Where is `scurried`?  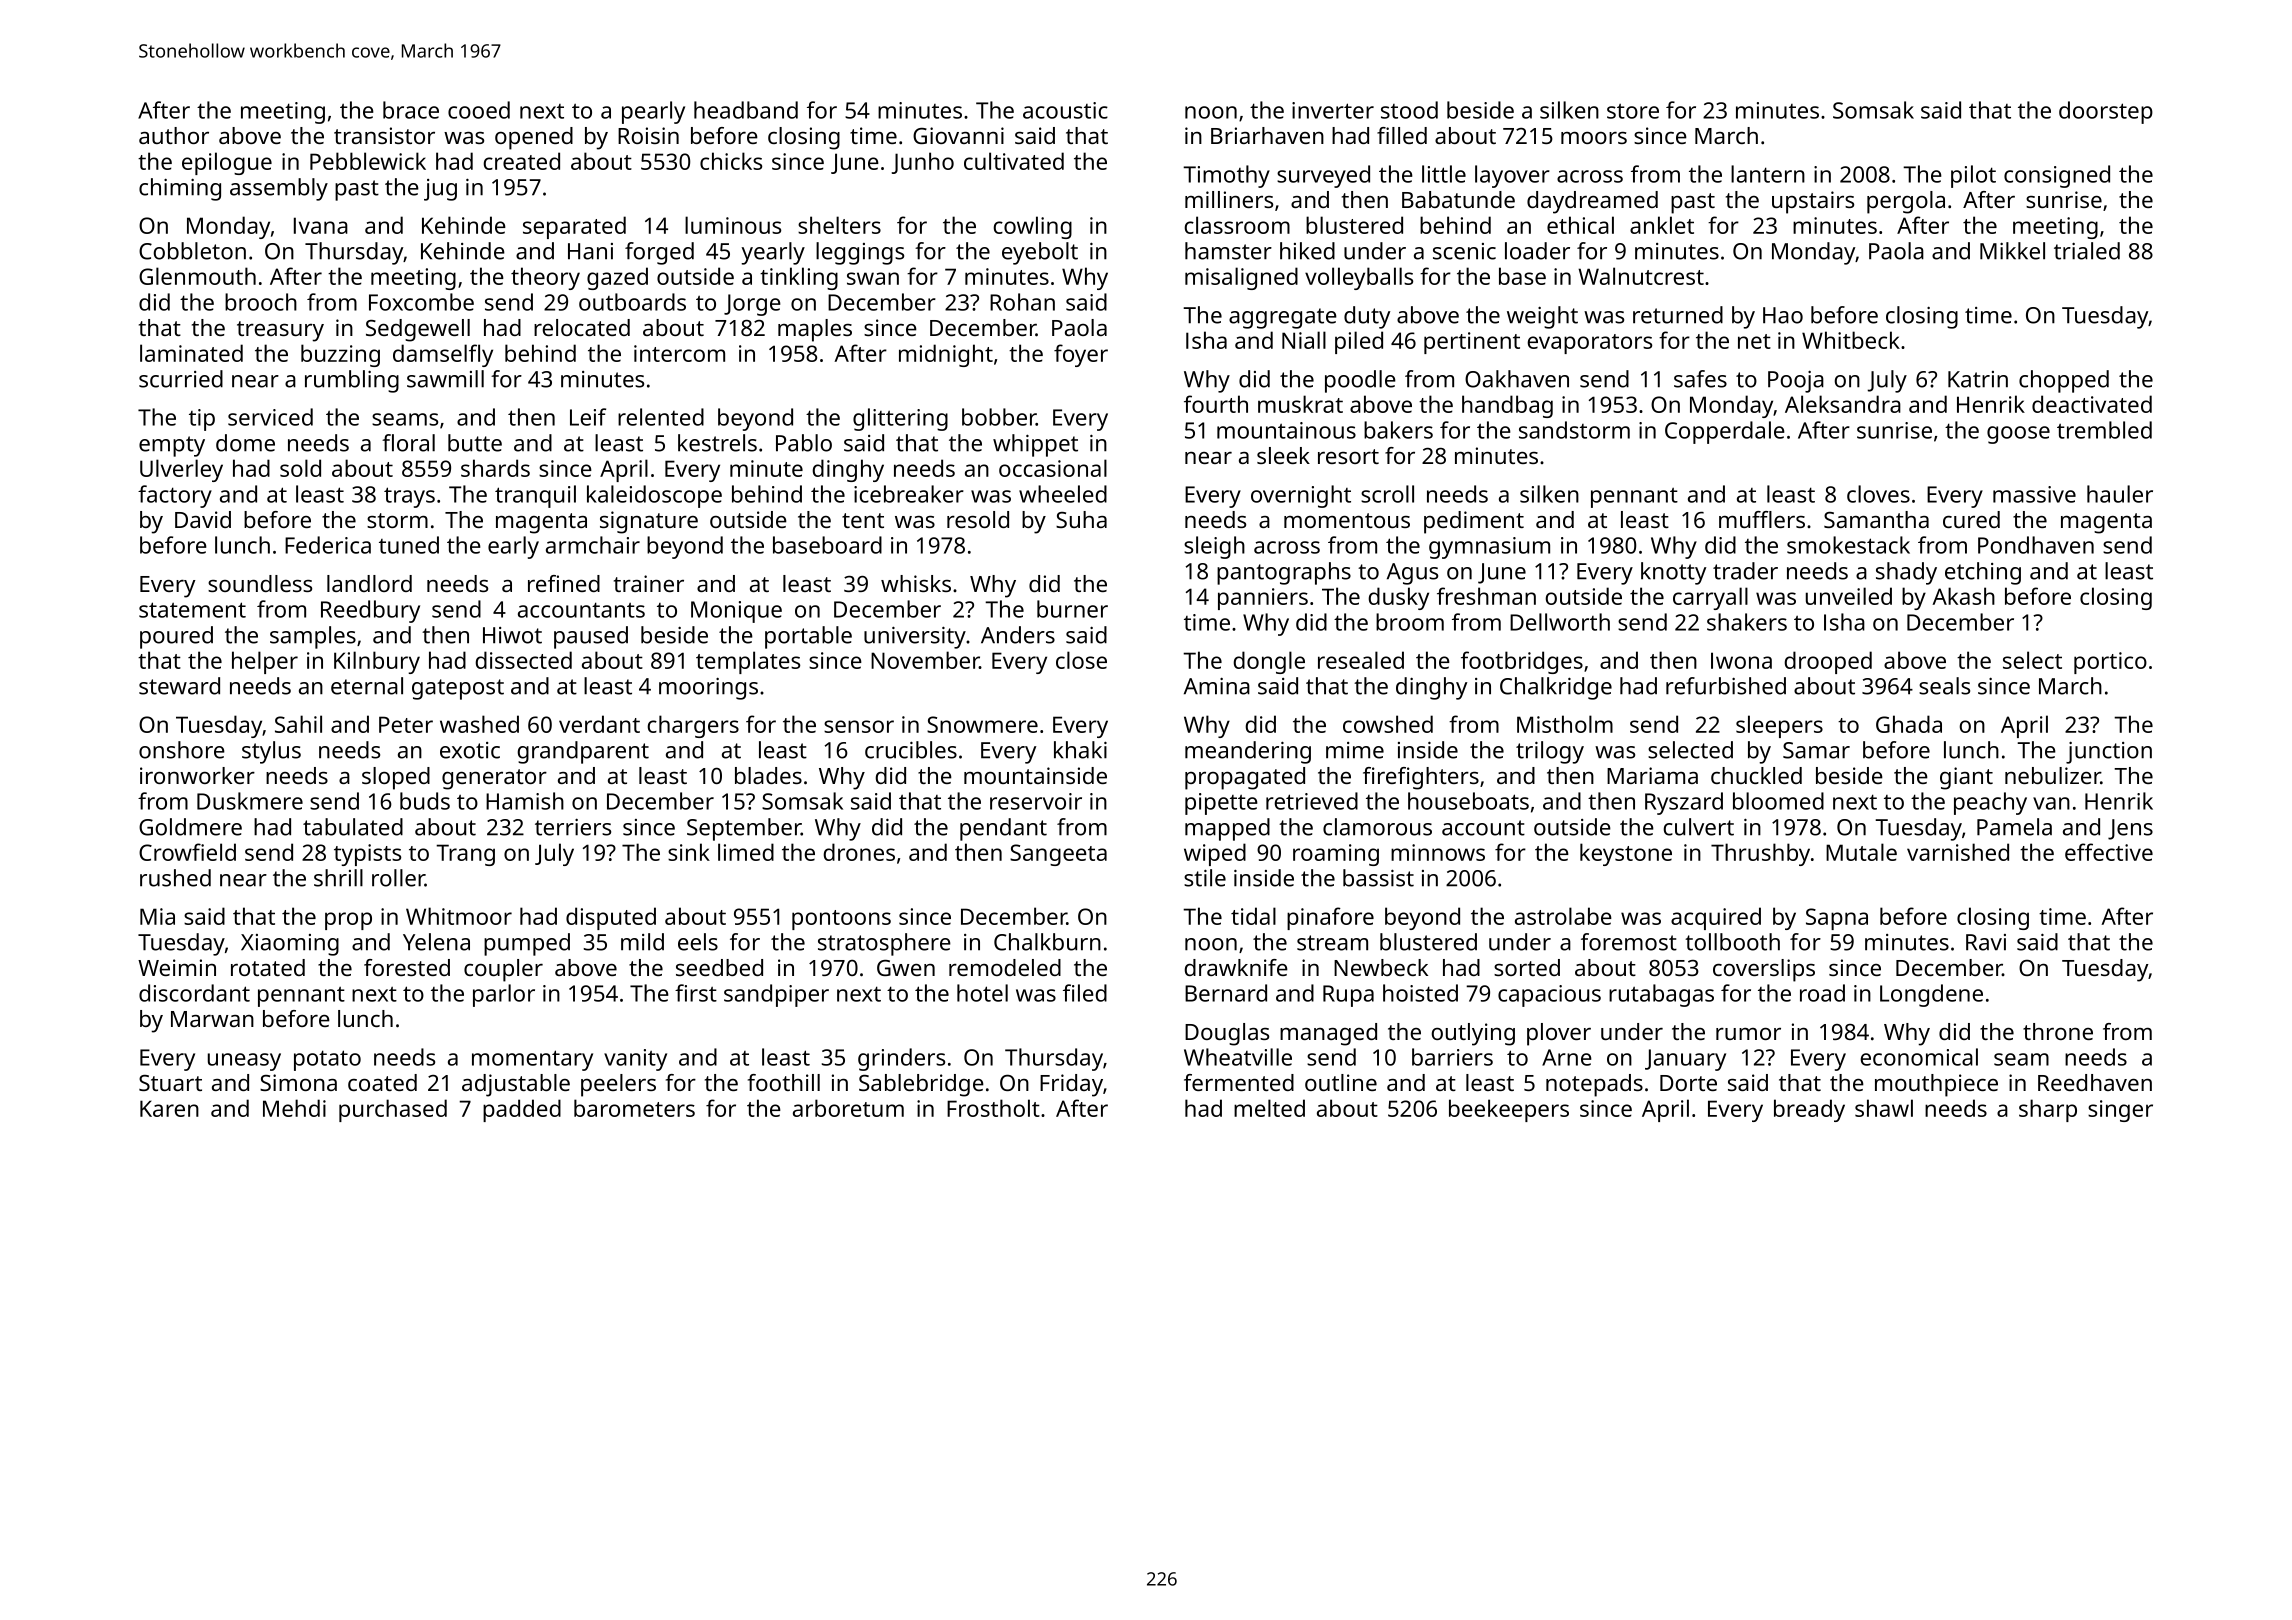 scurried is located at coordinates (181, 379).
